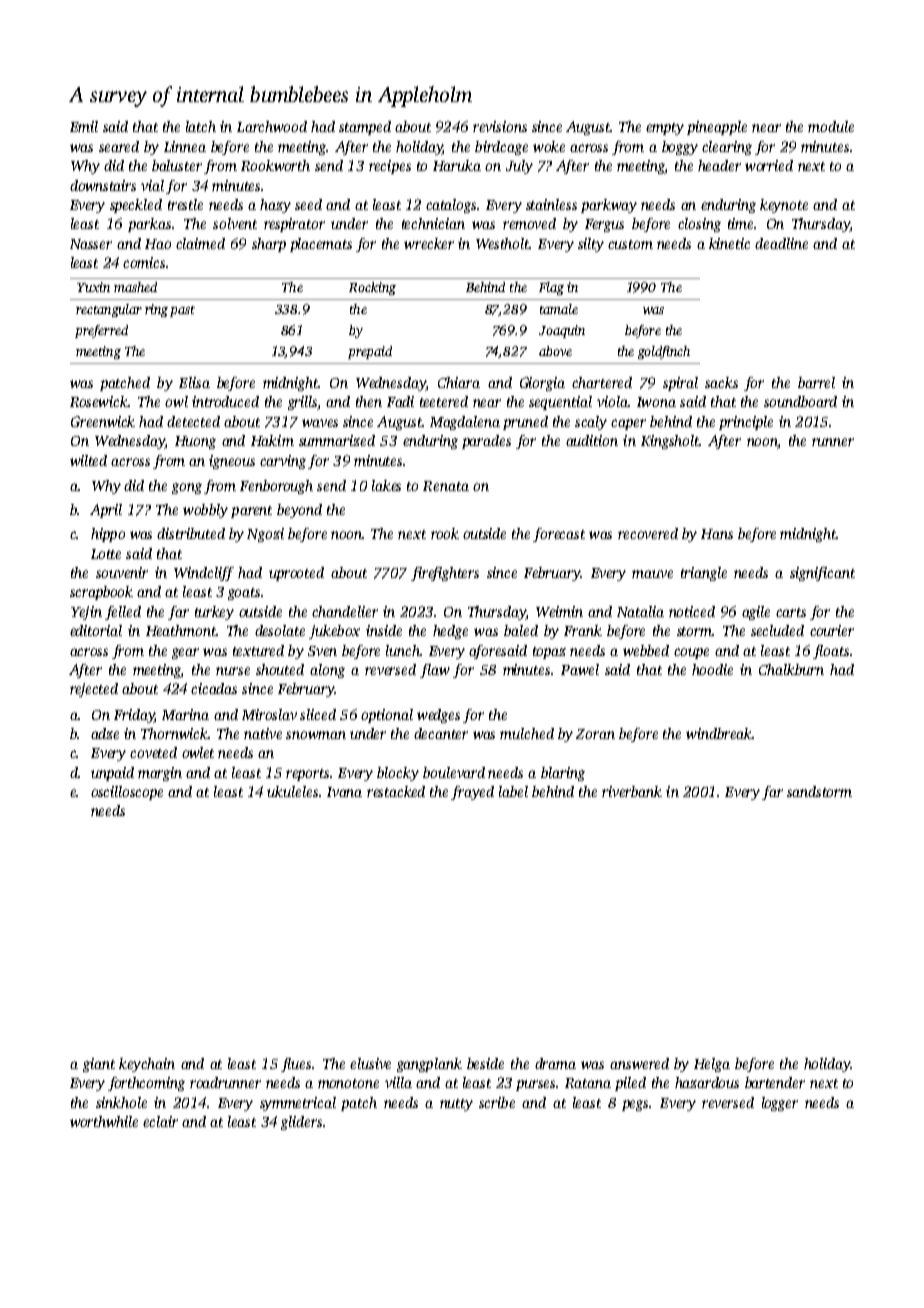 The image size is (924, 1308). Describe the element at coordinates (84, 126) in the document. I see `Emil` at that location.
